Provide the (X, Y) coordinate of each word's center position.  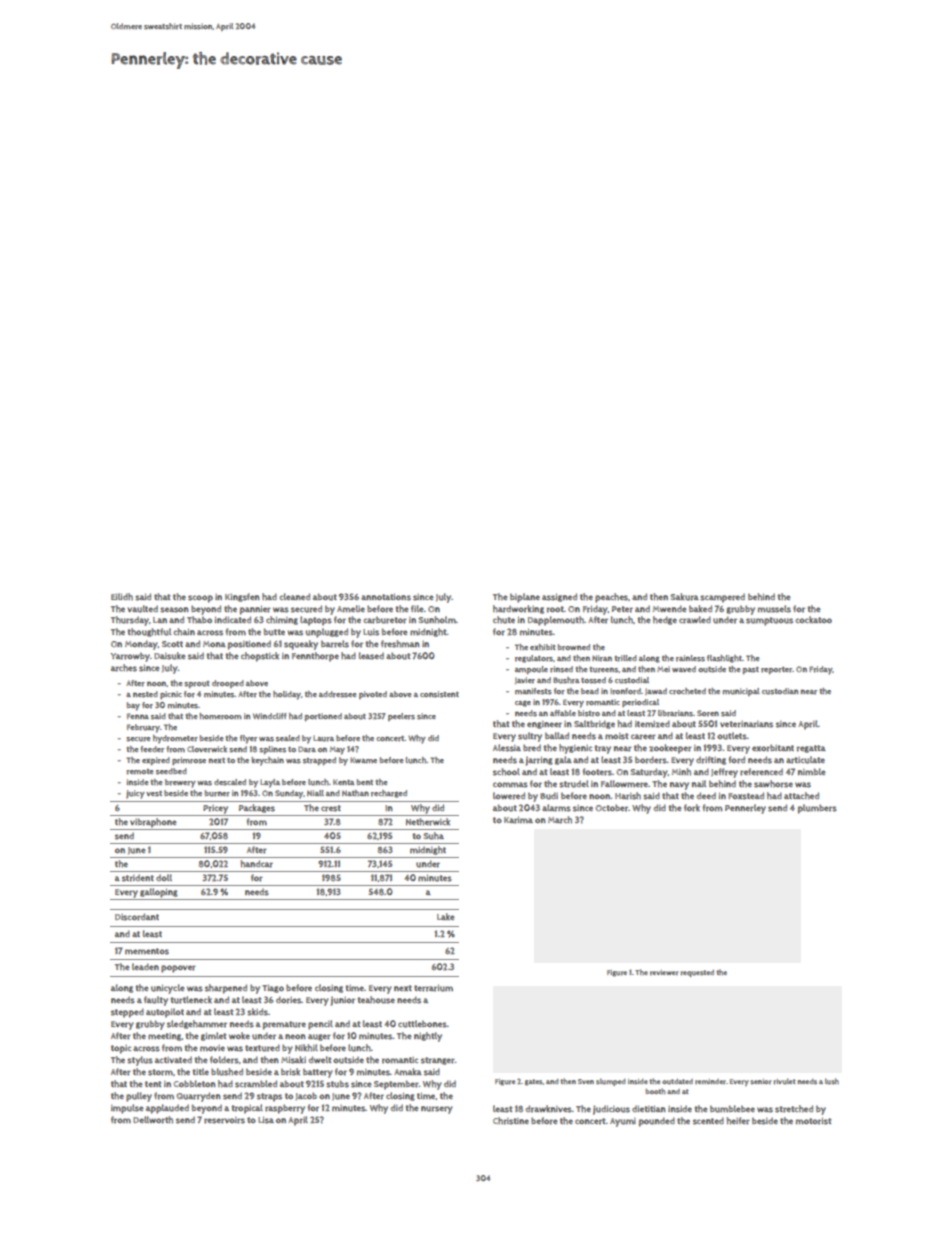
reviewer (664, 972)
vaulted (143, 609)
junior (343, 1001)
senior (760, 1081)
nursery (437, 1110)
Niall (315, 793)
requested (697, 973)
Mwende (670, 608)
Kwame (363, 760)
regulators (534, 659)
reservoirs (224, 1120)
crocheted (687, 691)
